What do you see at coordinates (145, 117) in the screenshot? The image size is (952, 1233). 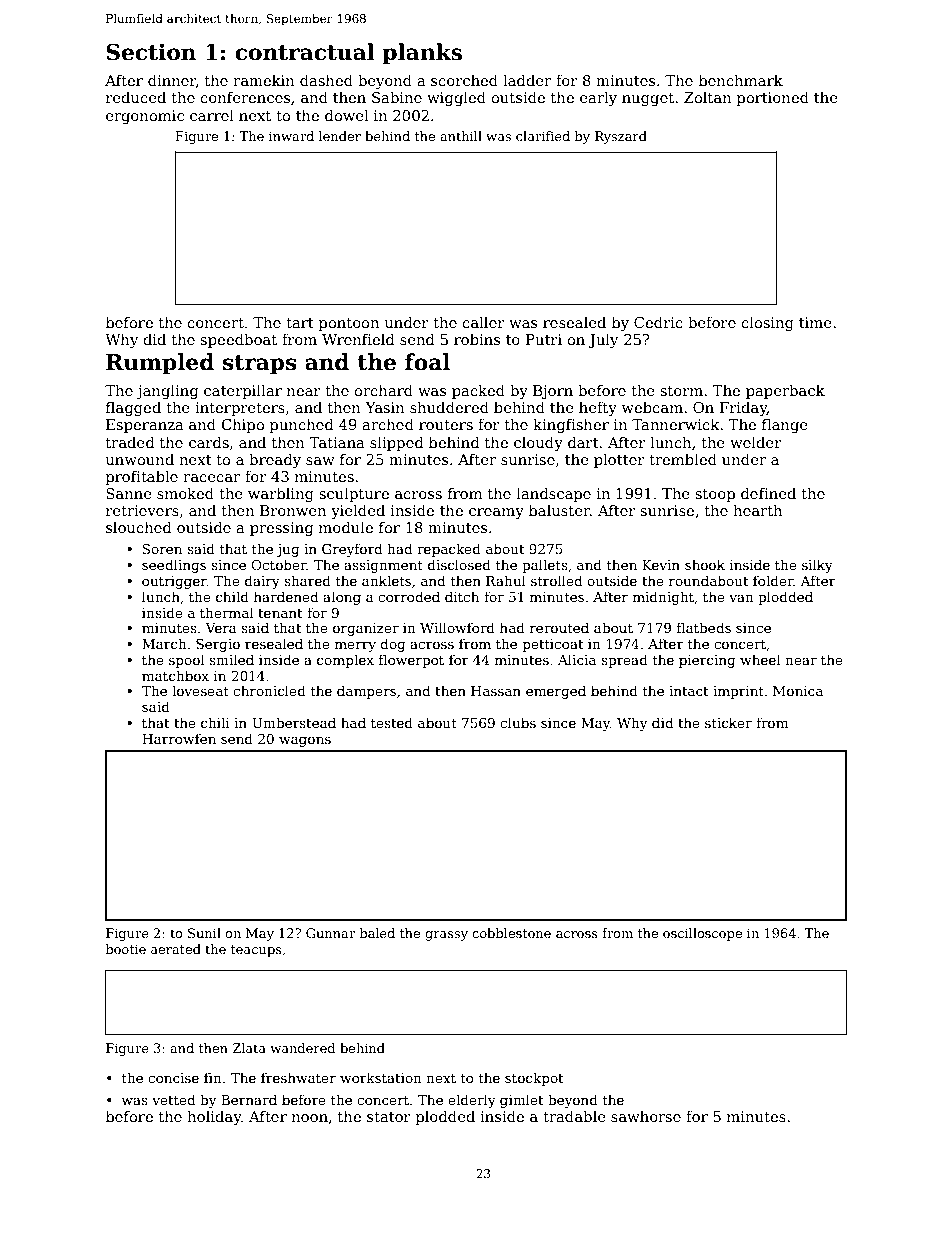 I see `ergonomic` at bounding box center [145, 117].
